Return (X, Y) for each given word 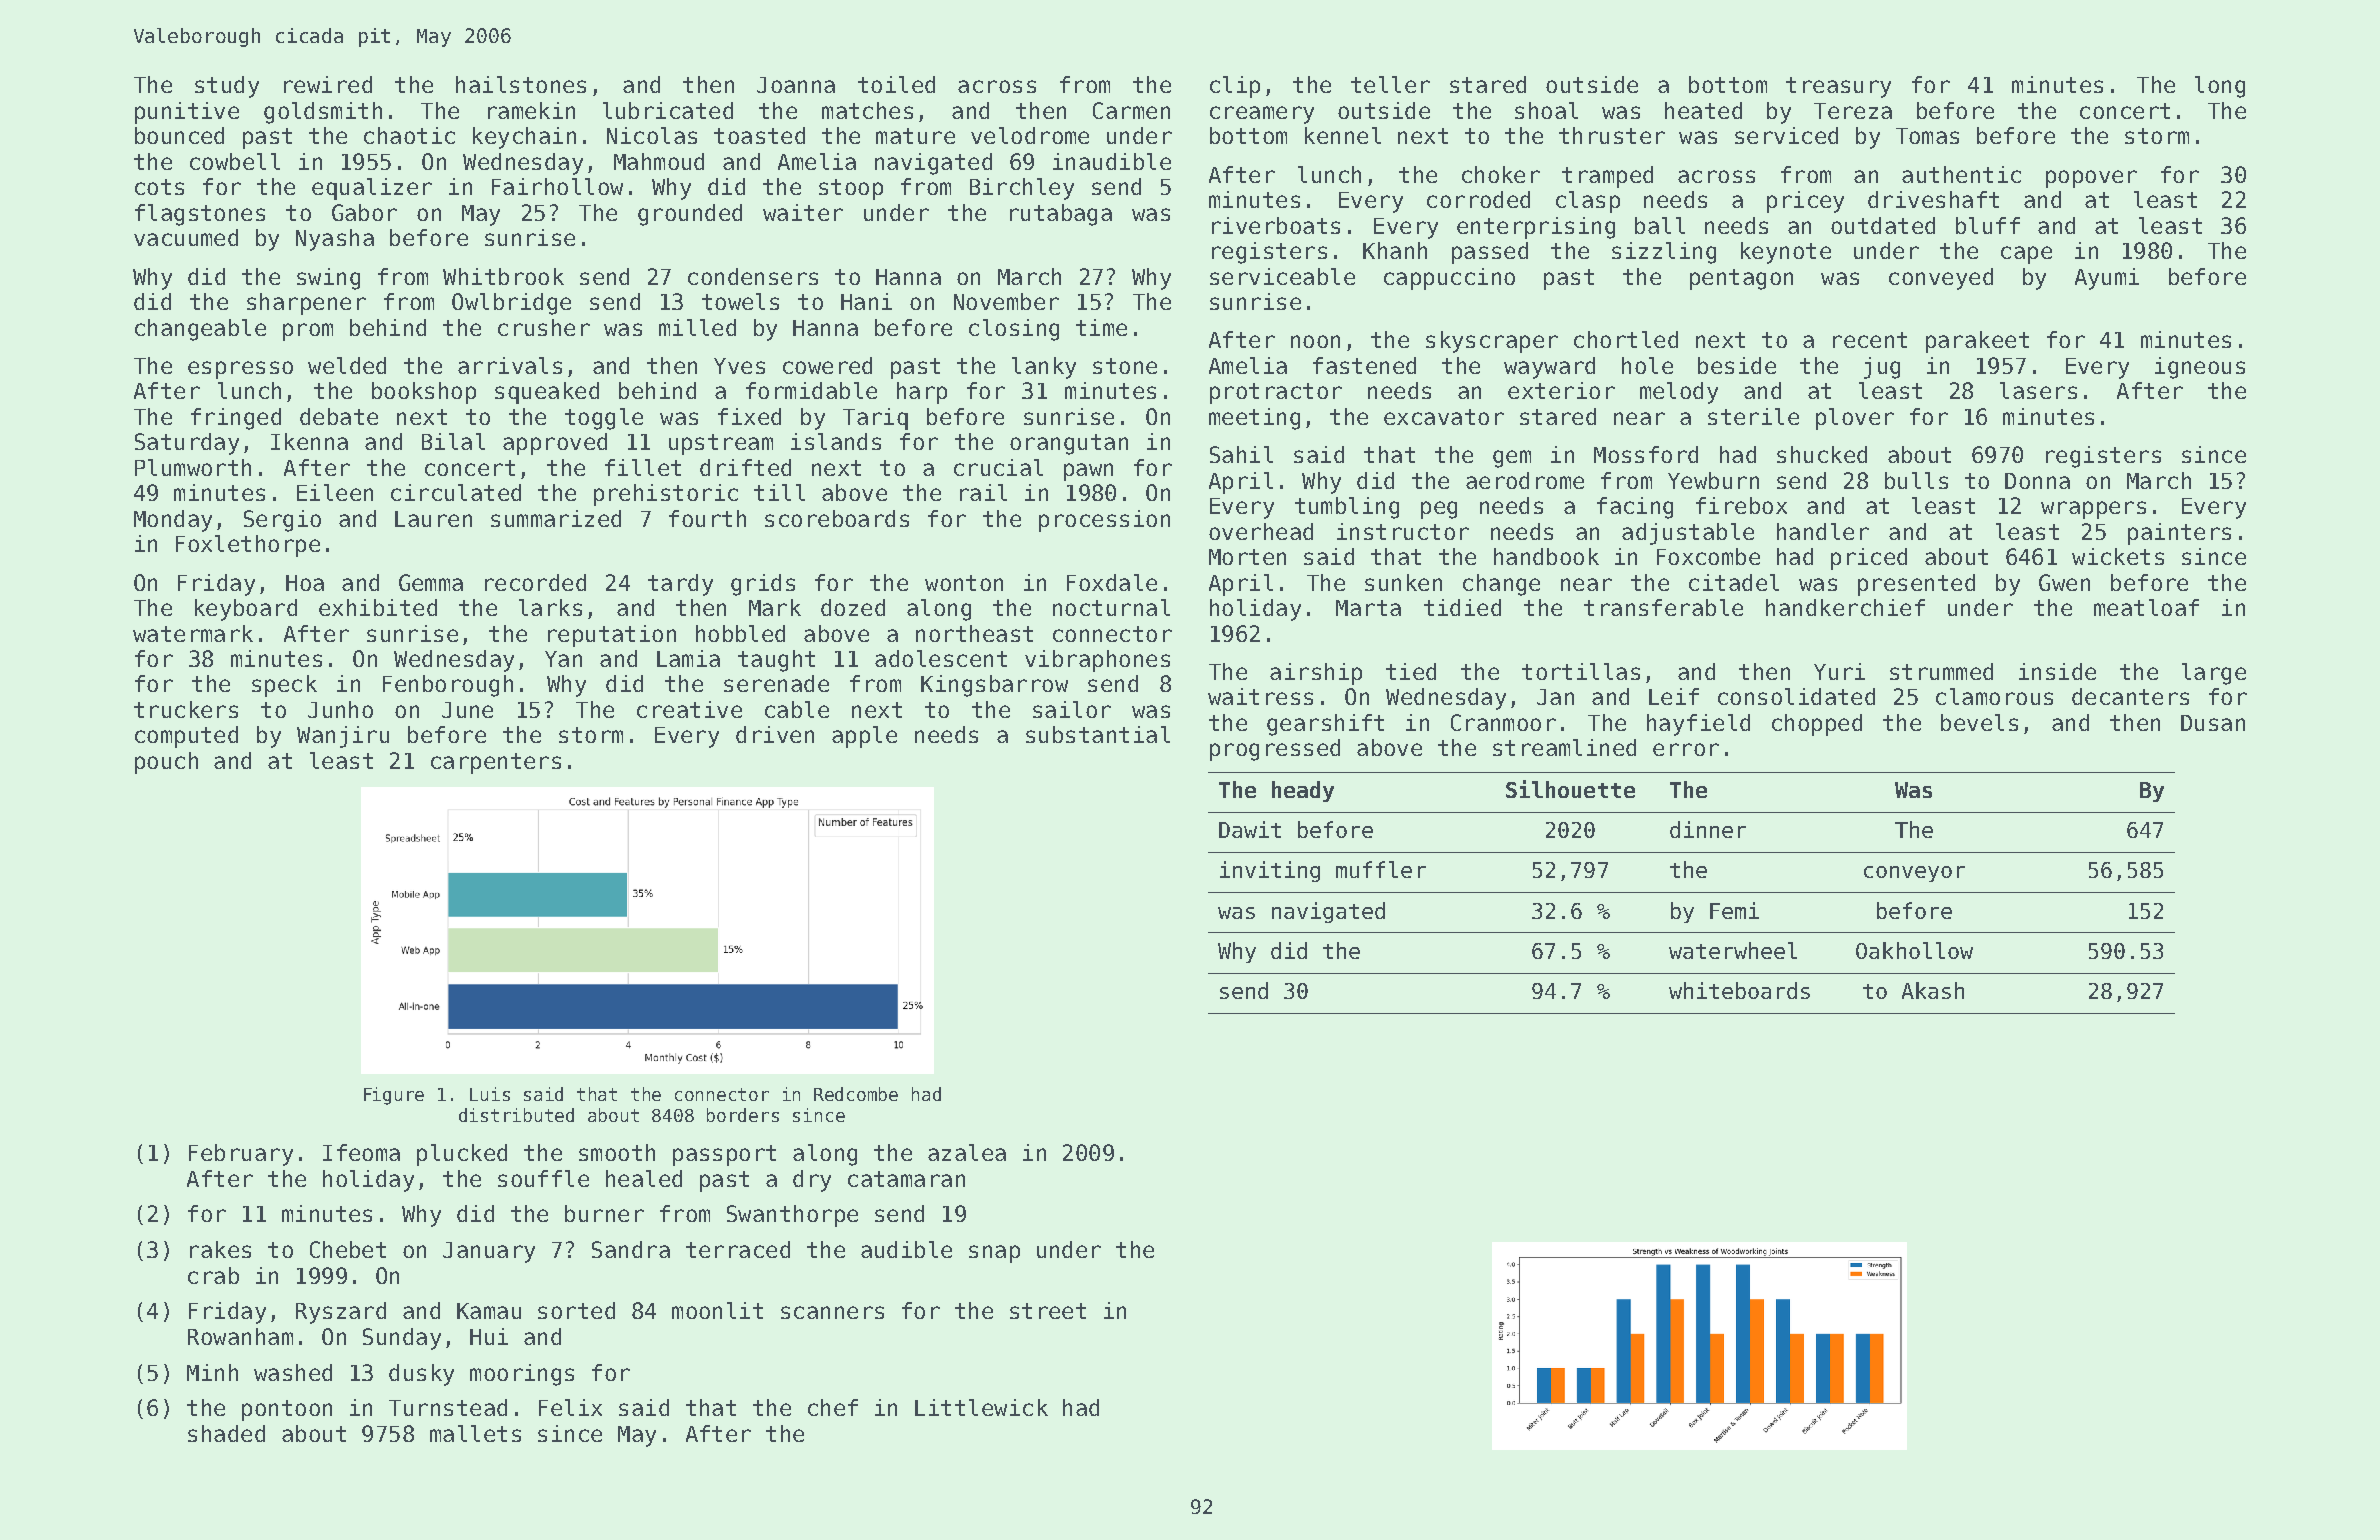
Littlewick (981, 1407)
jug (1882, 368)
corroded (1478, 199)
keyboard (246, 610)
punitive (187, 113)
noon (1315, 341)
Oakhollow (1914, 950)
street (1048, 1311)
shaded (226, 1433)
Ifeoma (361, 1152)
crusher (544, 327)
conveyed (1941, 279)
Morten (1247, 557)
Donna (2037, 481)
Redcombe (856, 1094)
